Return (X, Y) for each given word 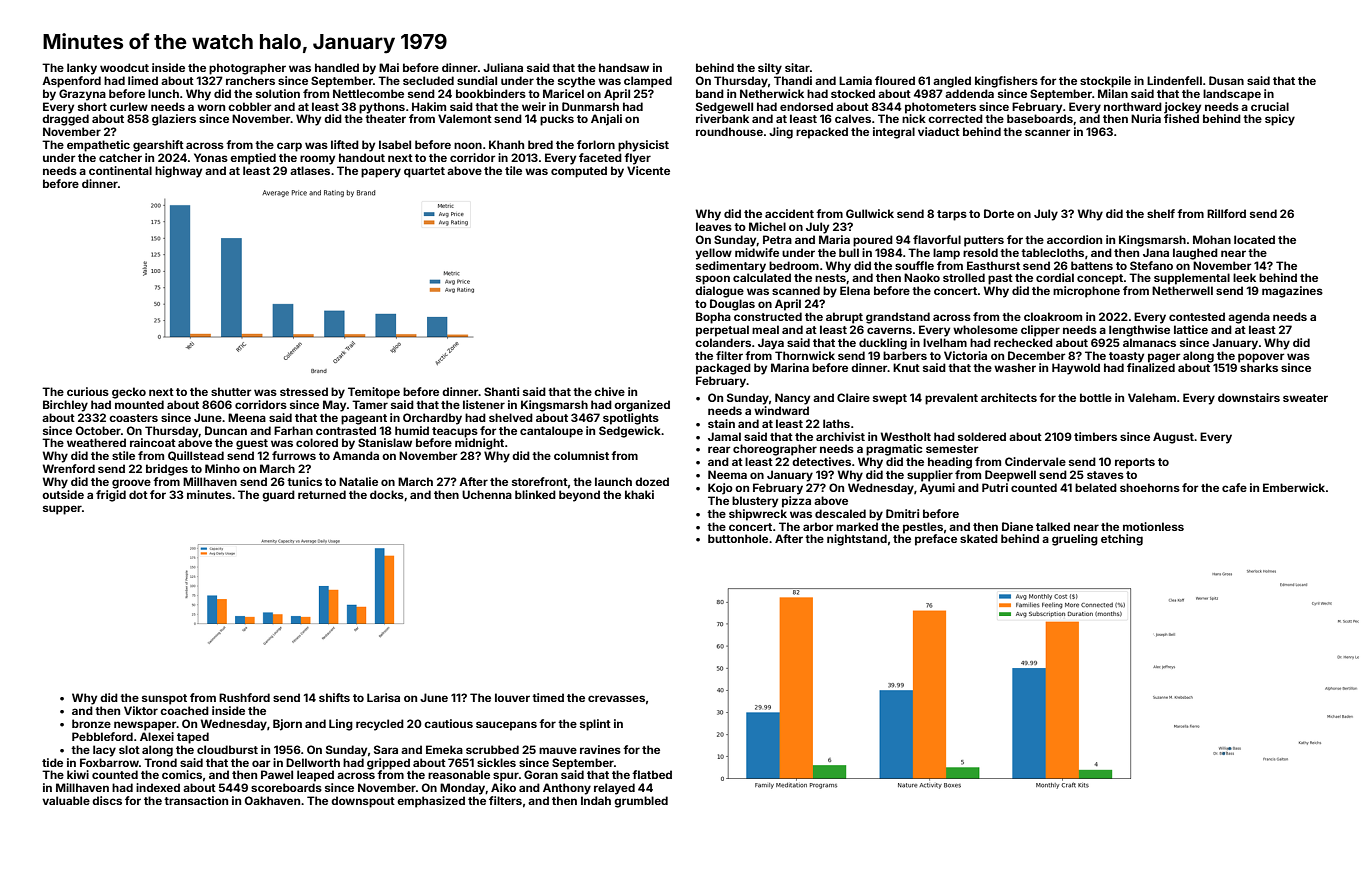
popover (1261, 358)
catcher (120, 157)
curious (88, 391)
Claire (853, 397)
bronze (91, 723)
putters (984, 241)
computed (579, 172)
